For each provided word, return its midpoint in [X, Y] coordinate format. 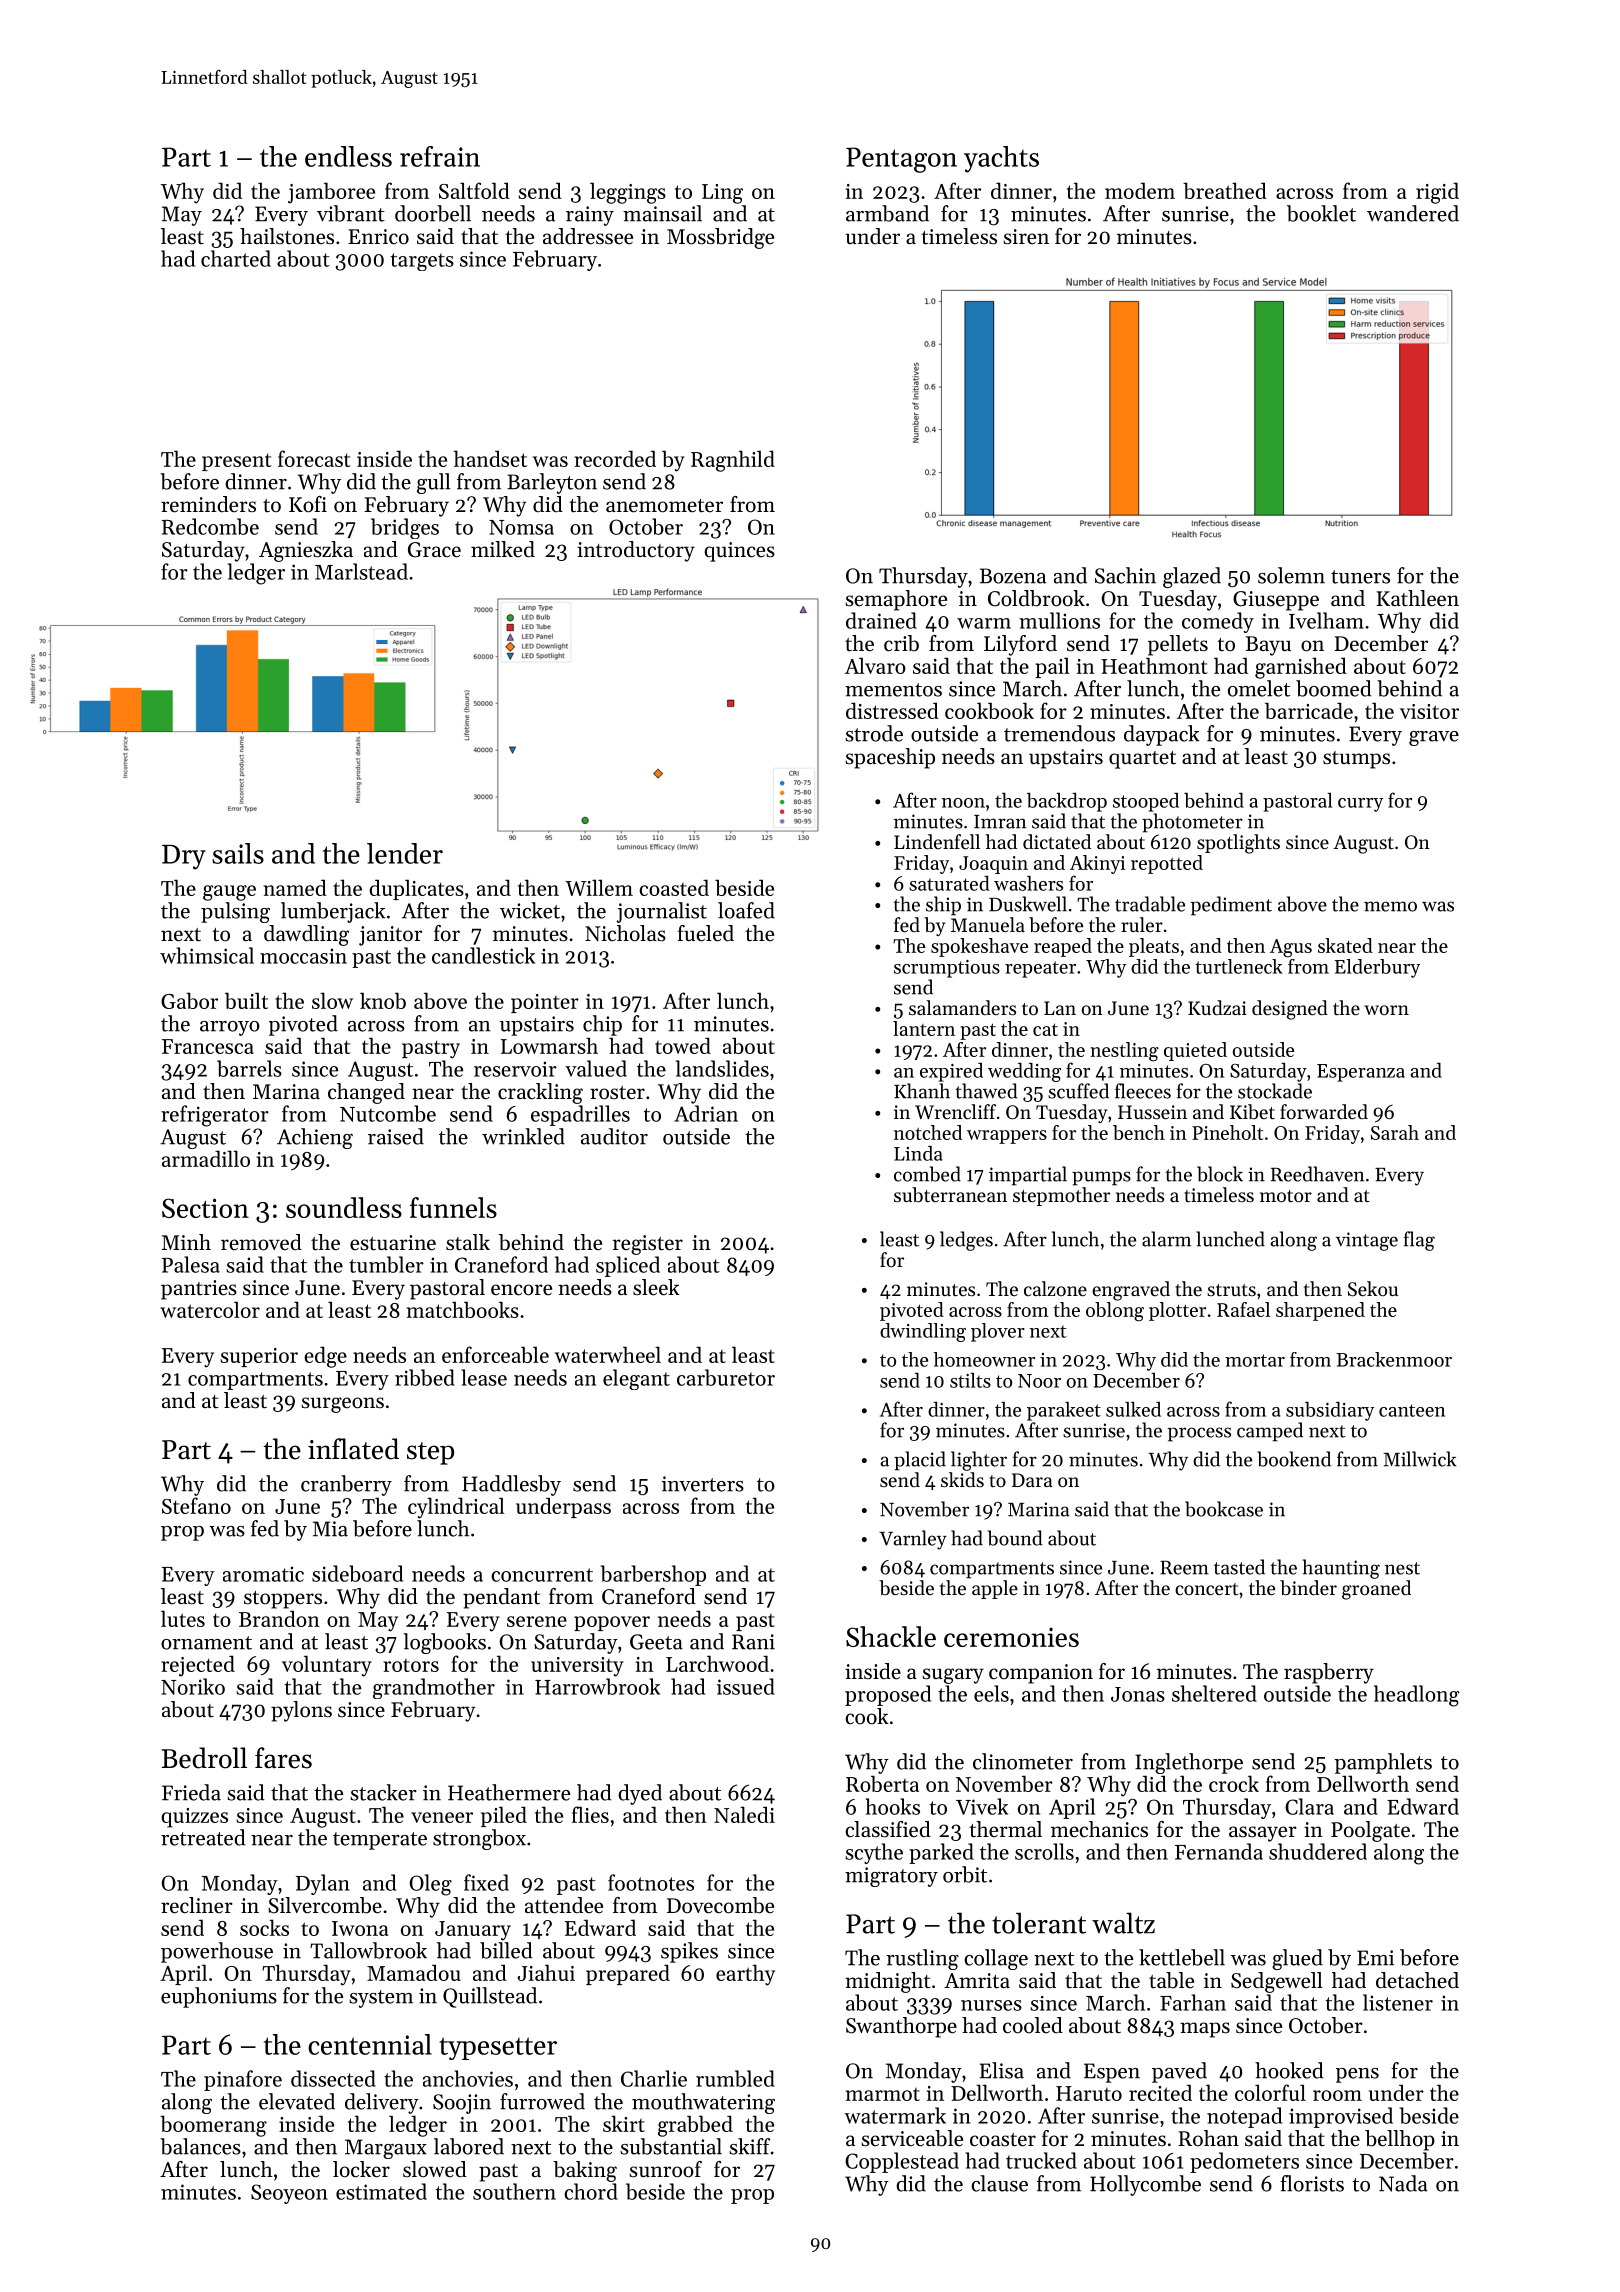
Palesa [191, 1264]
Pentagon [901, 160]
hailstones [287, 236]
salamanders [962, 1007]
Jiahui [546, 1972]
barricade [1309, 710]
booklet [1321, 213]
